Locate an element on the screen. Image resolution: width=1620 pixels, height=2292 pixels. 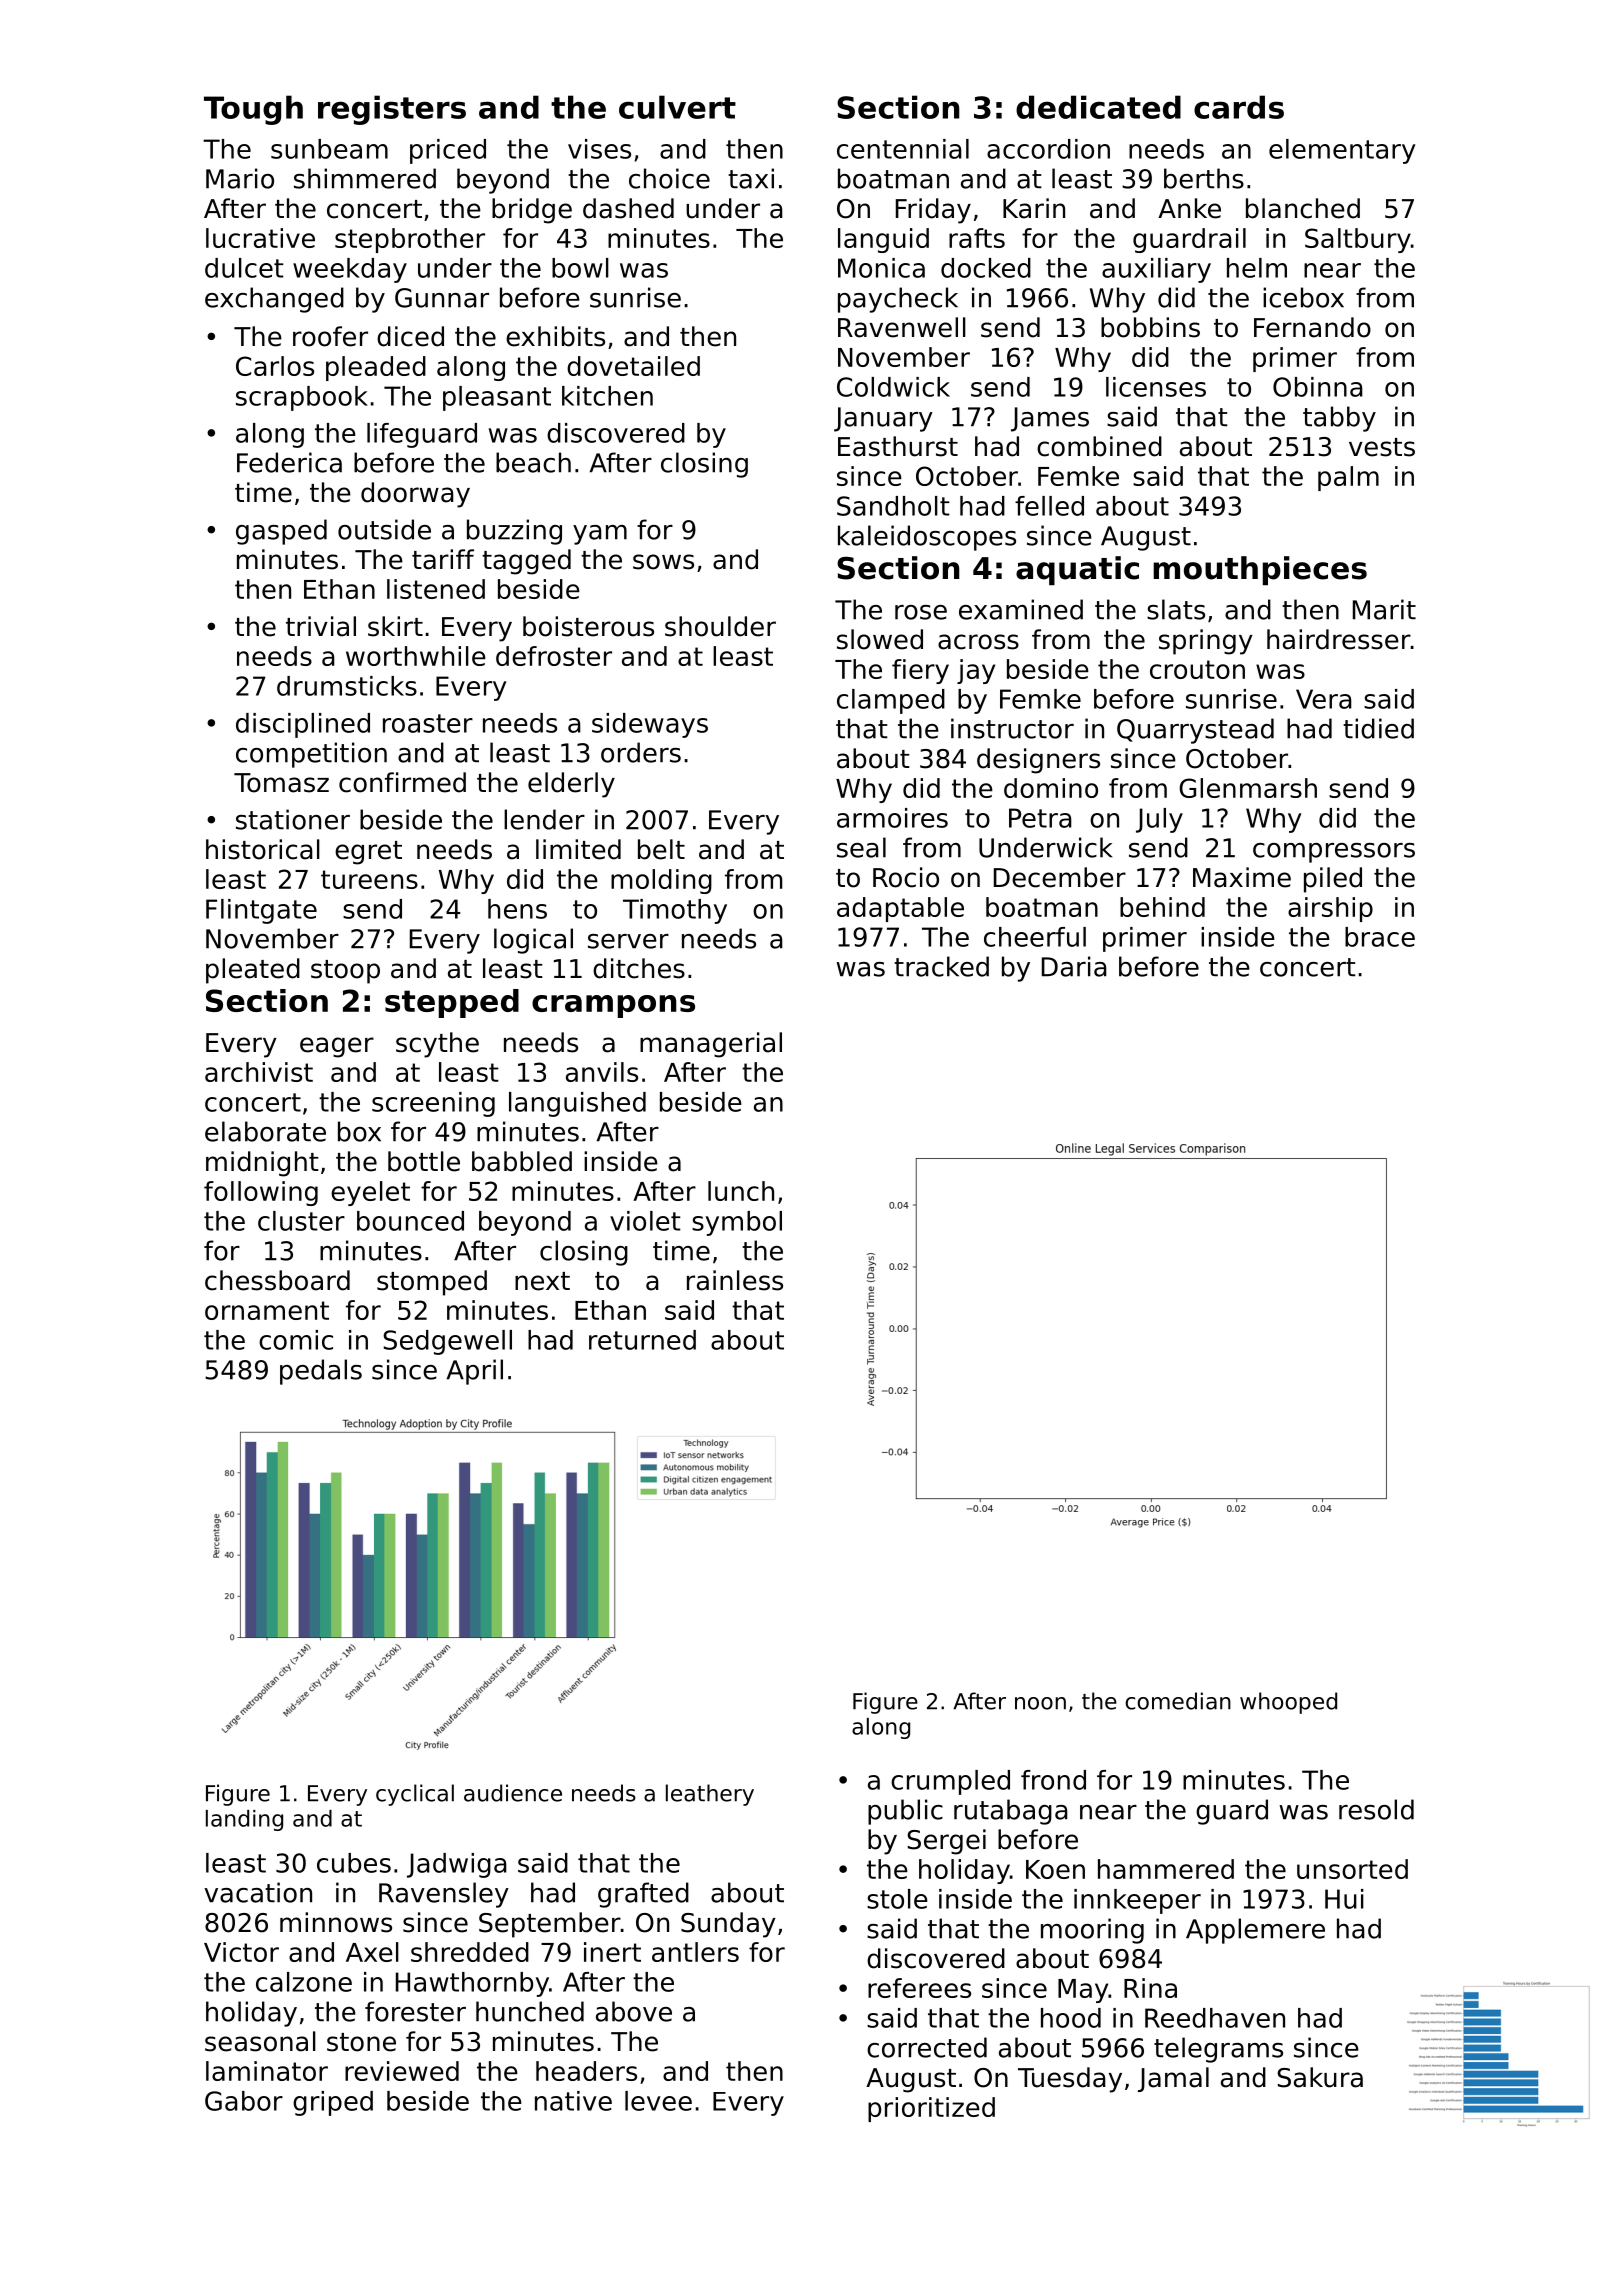
prioritized is located at coordinates (931, 2109).
